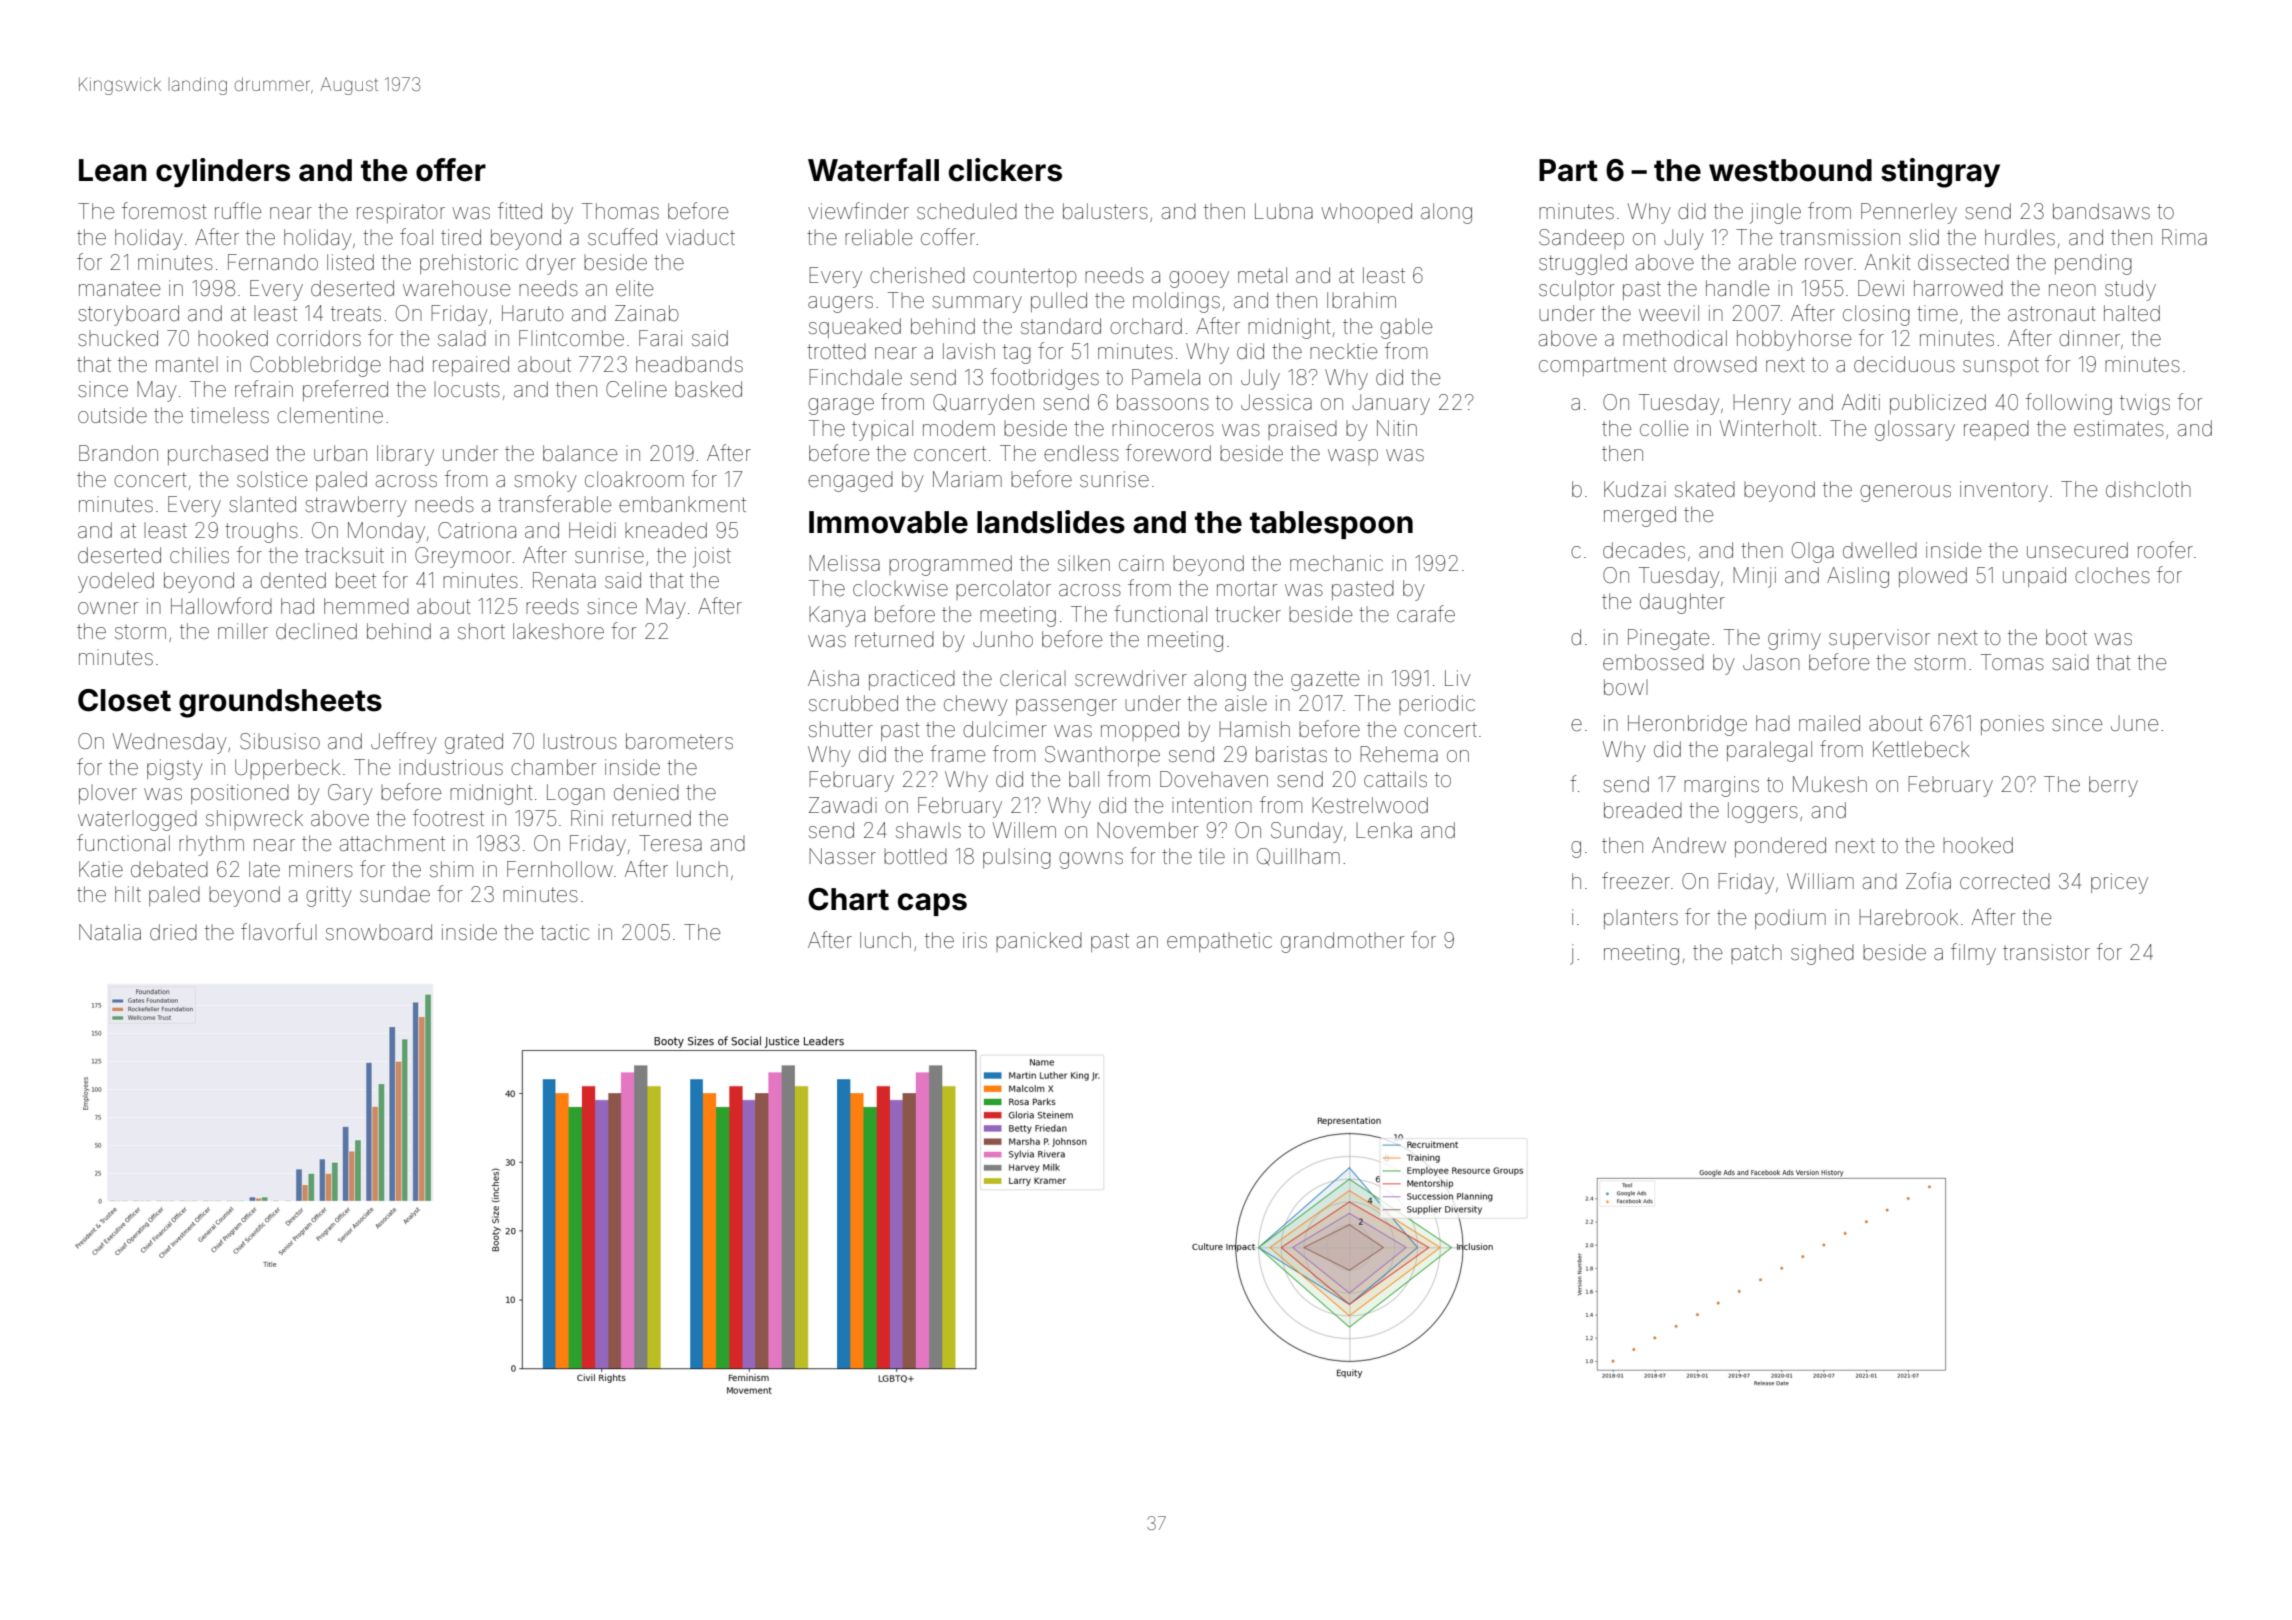 Image resolution: width=2292 pixels, height=1620 pixels. What do you see at coordinates (218, 455) in the screenshot?
I see `purchased` at bounding box center [218, 455].
